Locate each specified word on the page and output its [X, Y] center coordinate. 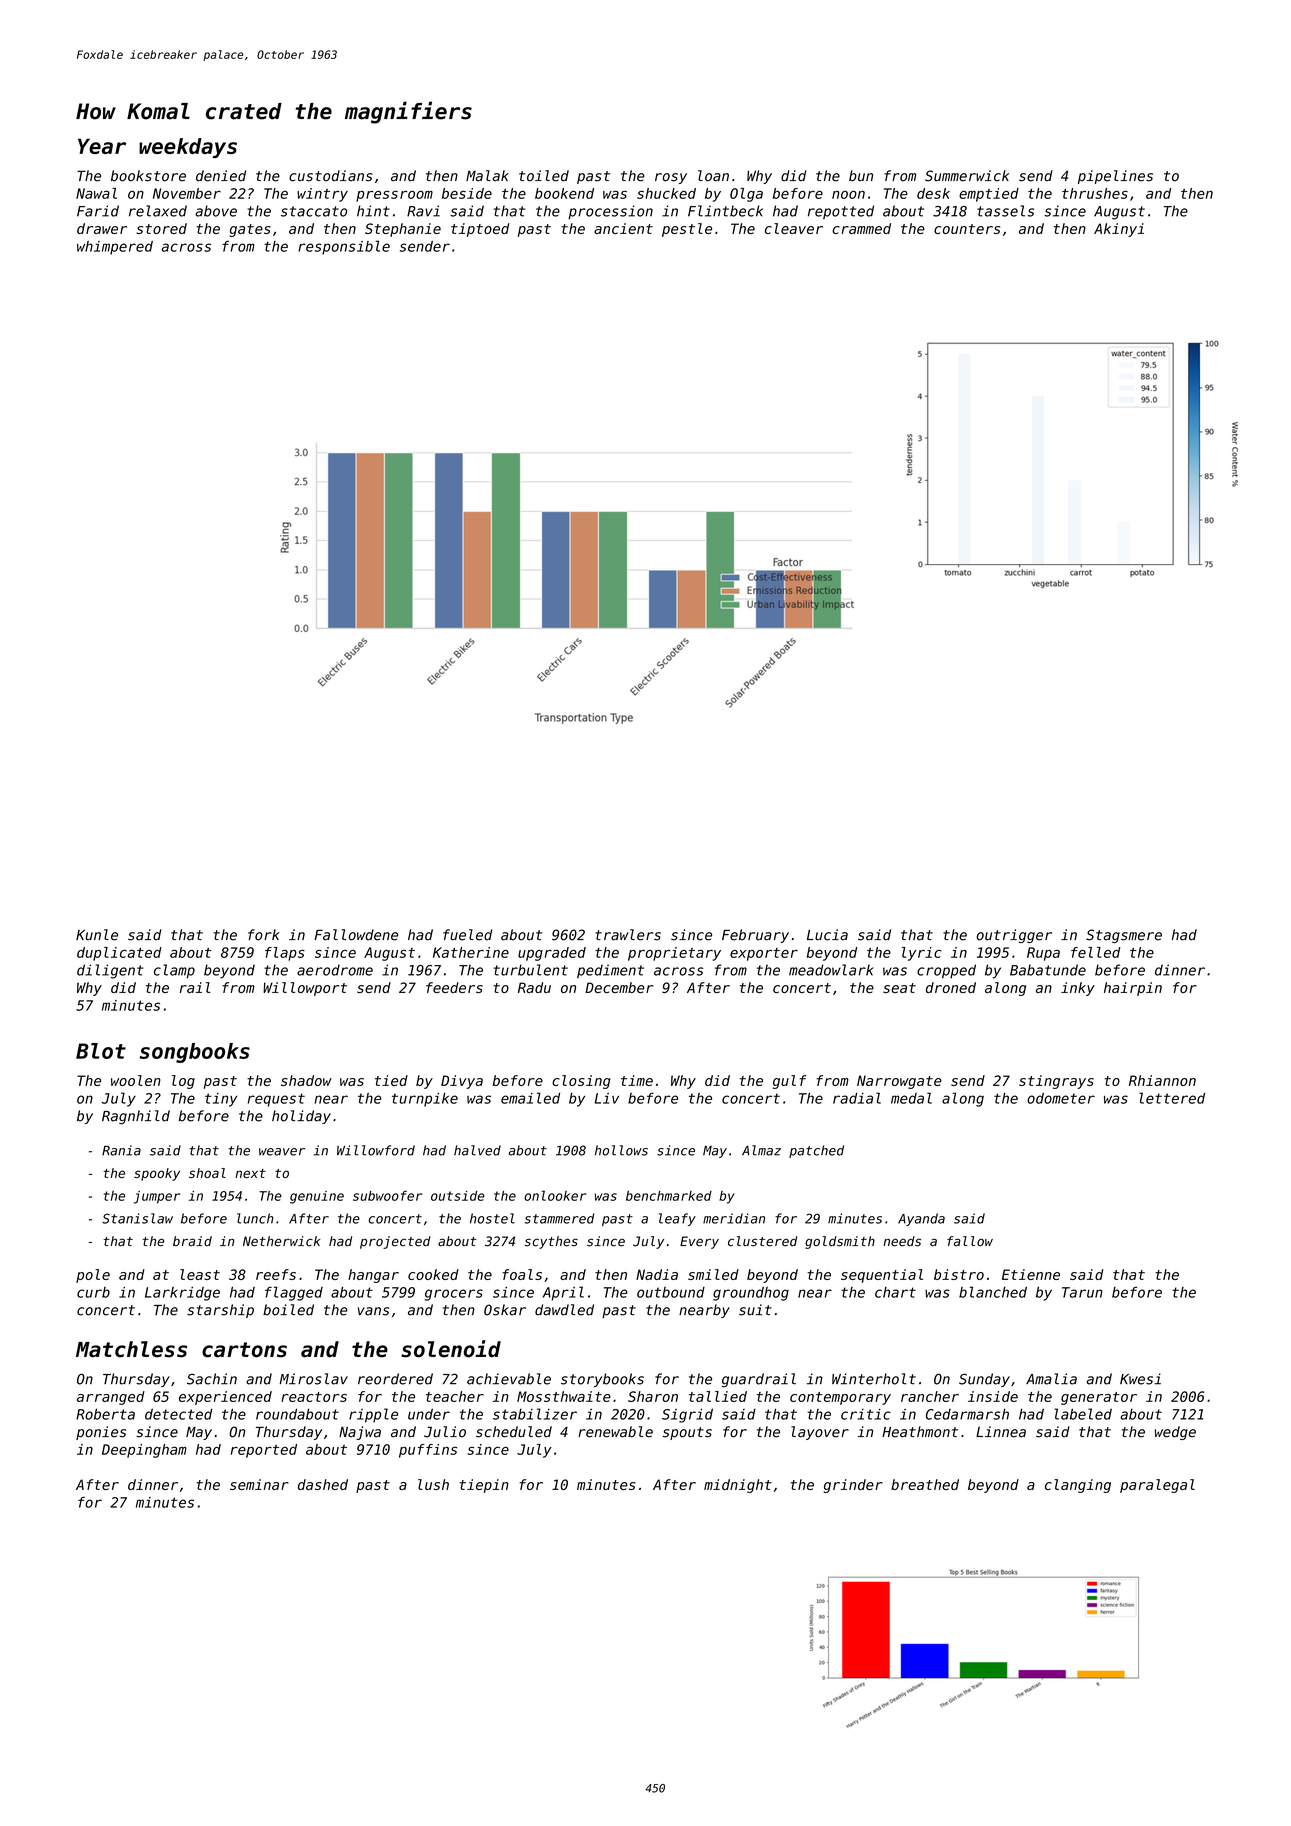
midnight [738, 1486]
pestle [687, 230]
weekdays [188, 148]
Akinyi [1119, 230]
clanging [1078, 1486]
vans [373, 1311]
